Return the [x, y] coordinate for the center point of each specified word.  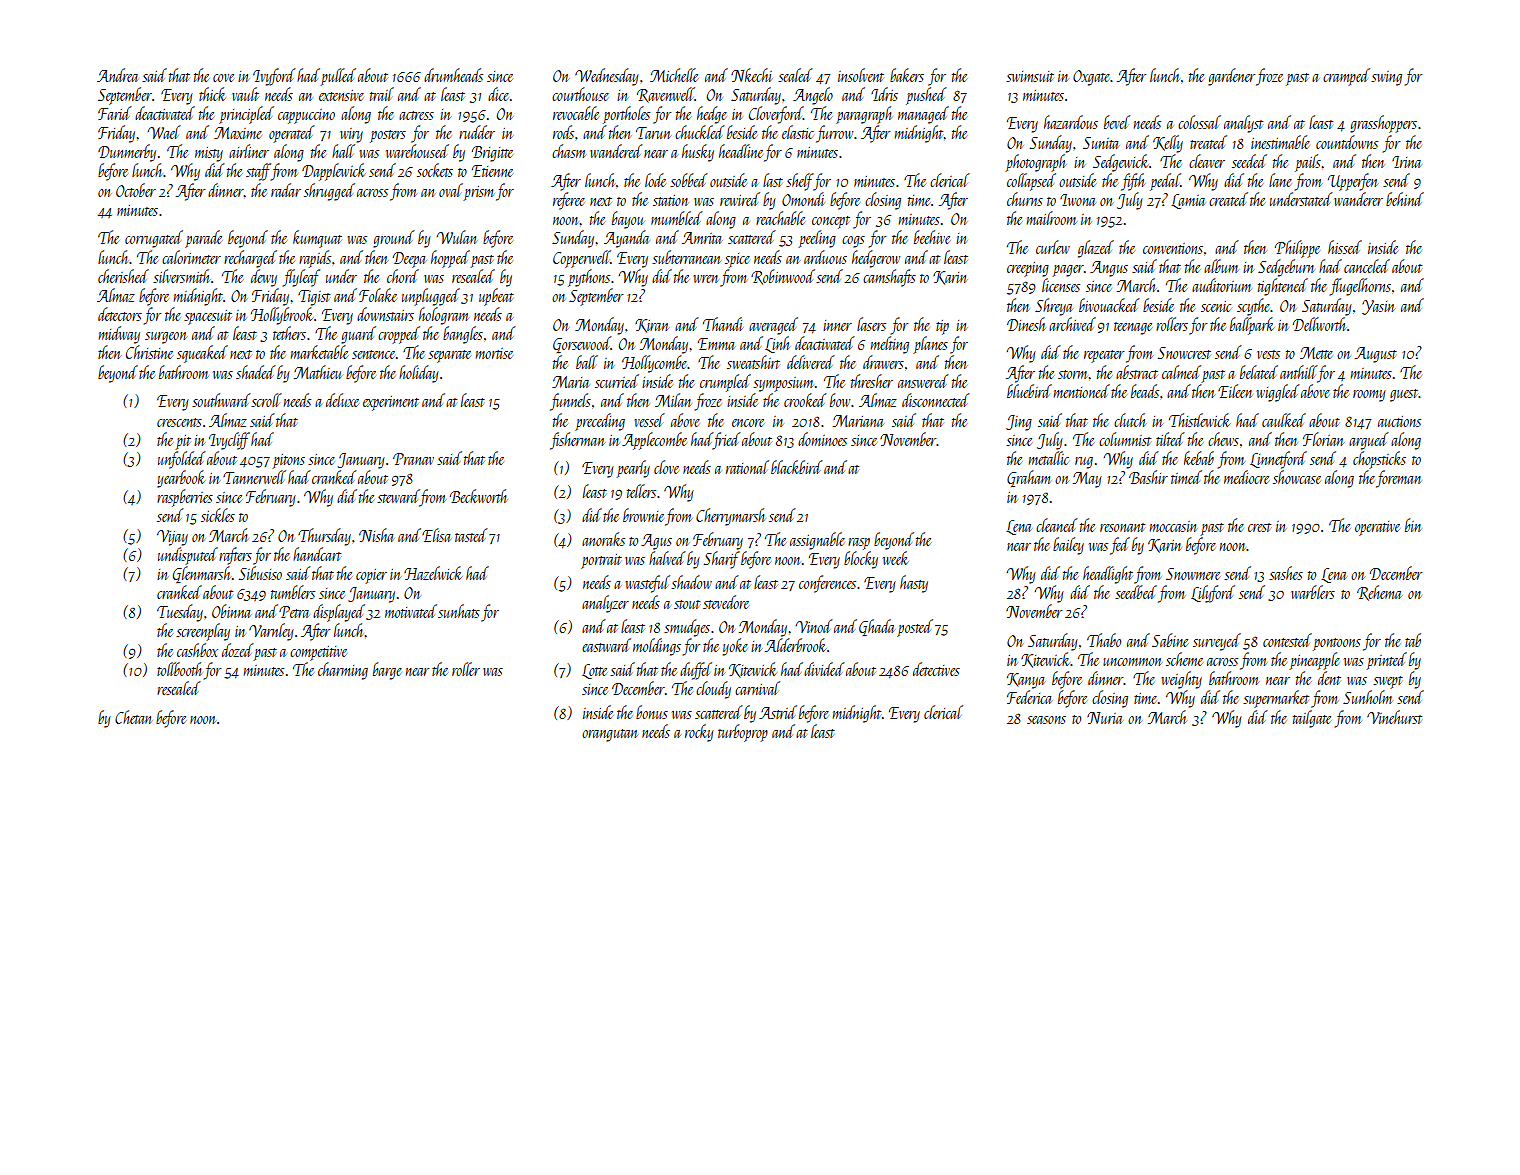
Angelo [813, 96]
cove [223, 78]
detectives [936, 669]
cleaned [1056, 525]
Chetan [133, 717]
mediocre [1246, 477]
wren [706, 279]
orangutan [610, 735]
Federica [1029, 697]
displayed [339, 613]
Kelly [1168, 144]
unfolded [181, 460]
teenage [1133, 328]
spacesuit [208, 317]
